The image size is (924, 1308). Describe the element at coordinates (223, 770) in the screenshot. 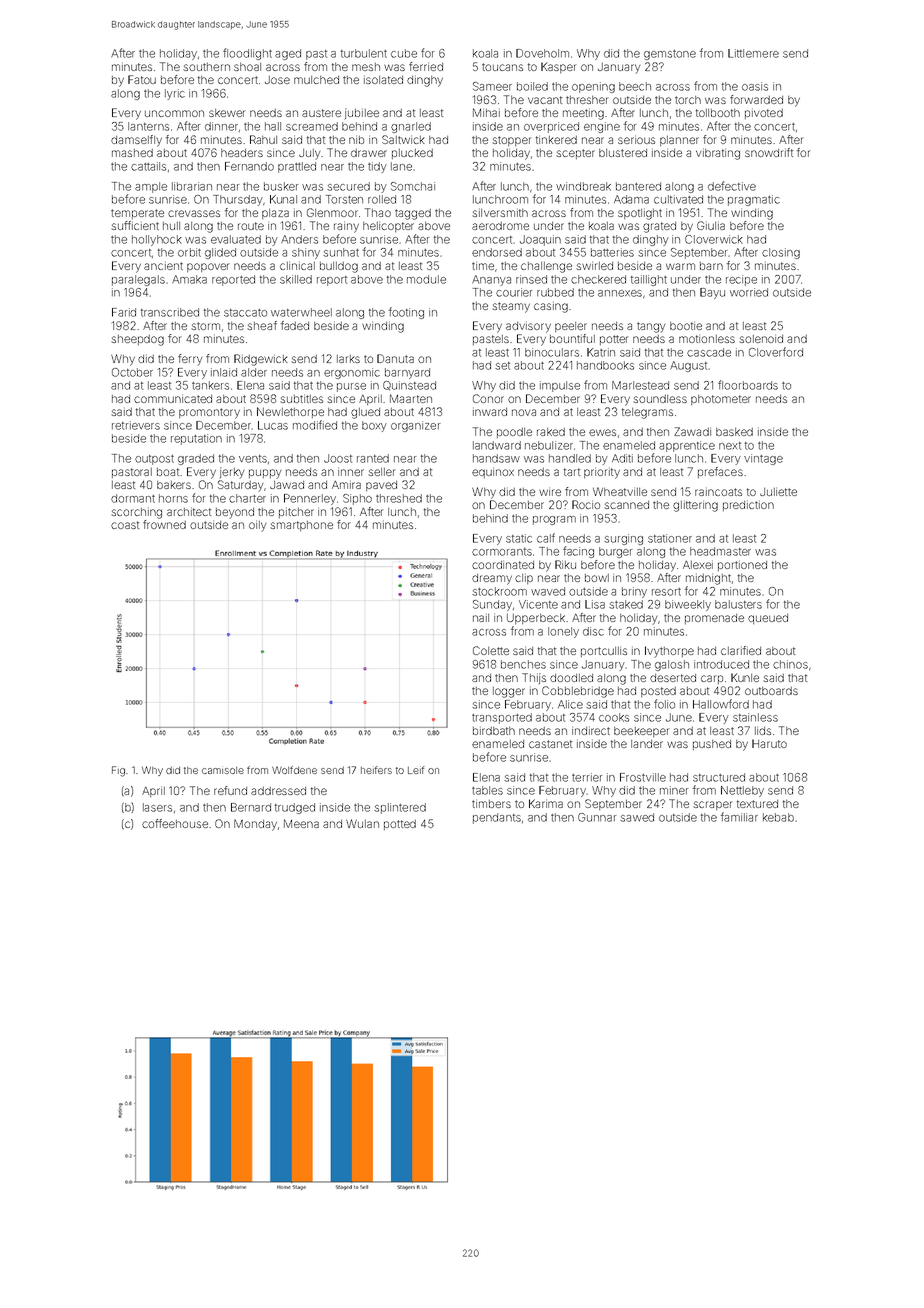

I see `camisole` at that location.
